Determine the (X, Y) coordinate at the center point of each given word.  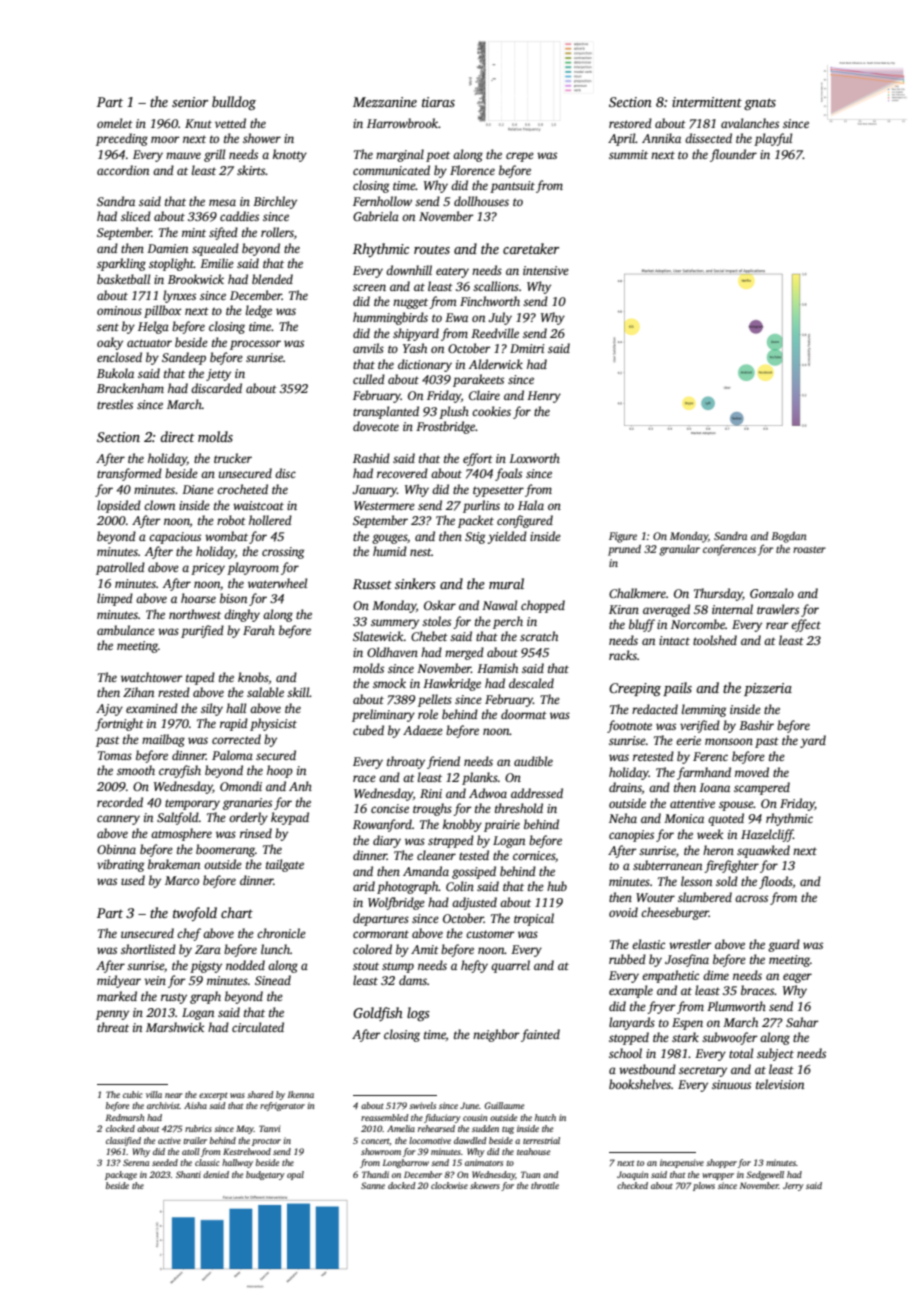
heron (718, 850)
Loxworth (534, 458)
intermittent (707, 102)
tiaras (438, 102)
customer (490, 934)
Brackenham (130, 388)
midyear (119, 981)
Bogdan (789, 537)
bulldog (234, 103)
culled (369, 379)
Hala (531, 505)
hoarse (198, 598)
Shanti (188, 1174)
